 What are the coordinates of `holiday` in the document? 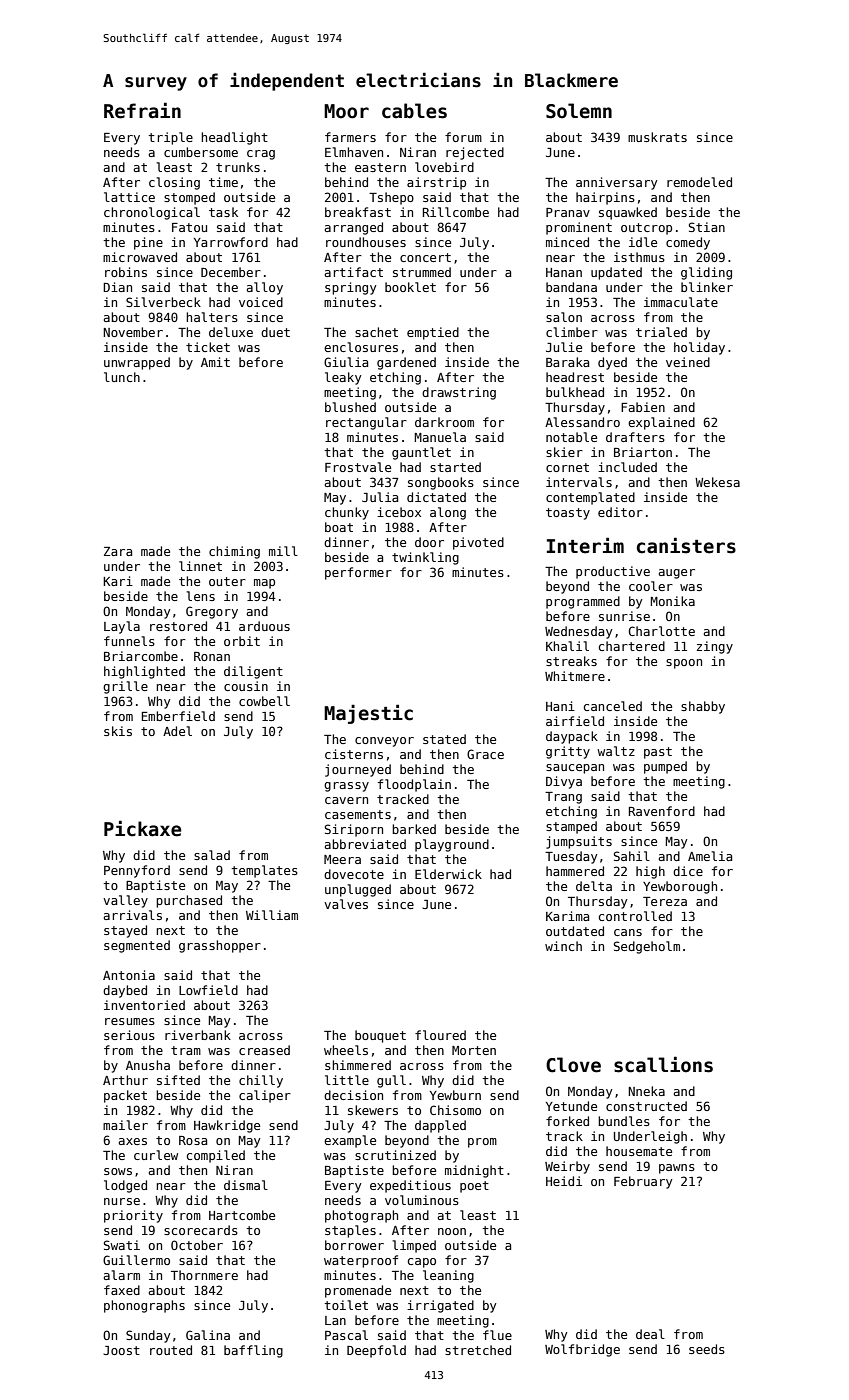 It's located at (699, 348).
